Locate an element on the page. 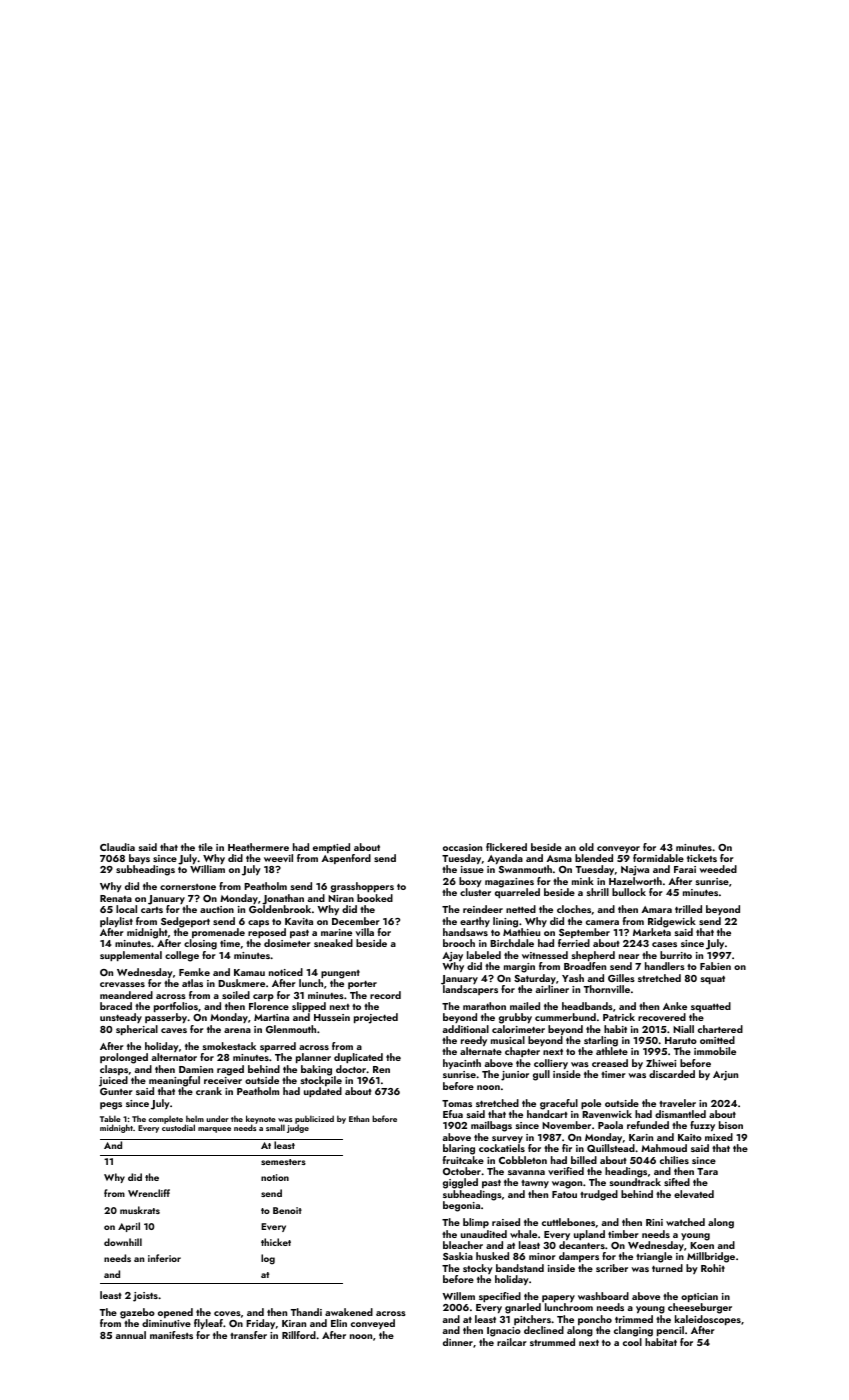 The width and height of the page is (849, 1400). elevated is located at coordinates (694, 1194).
